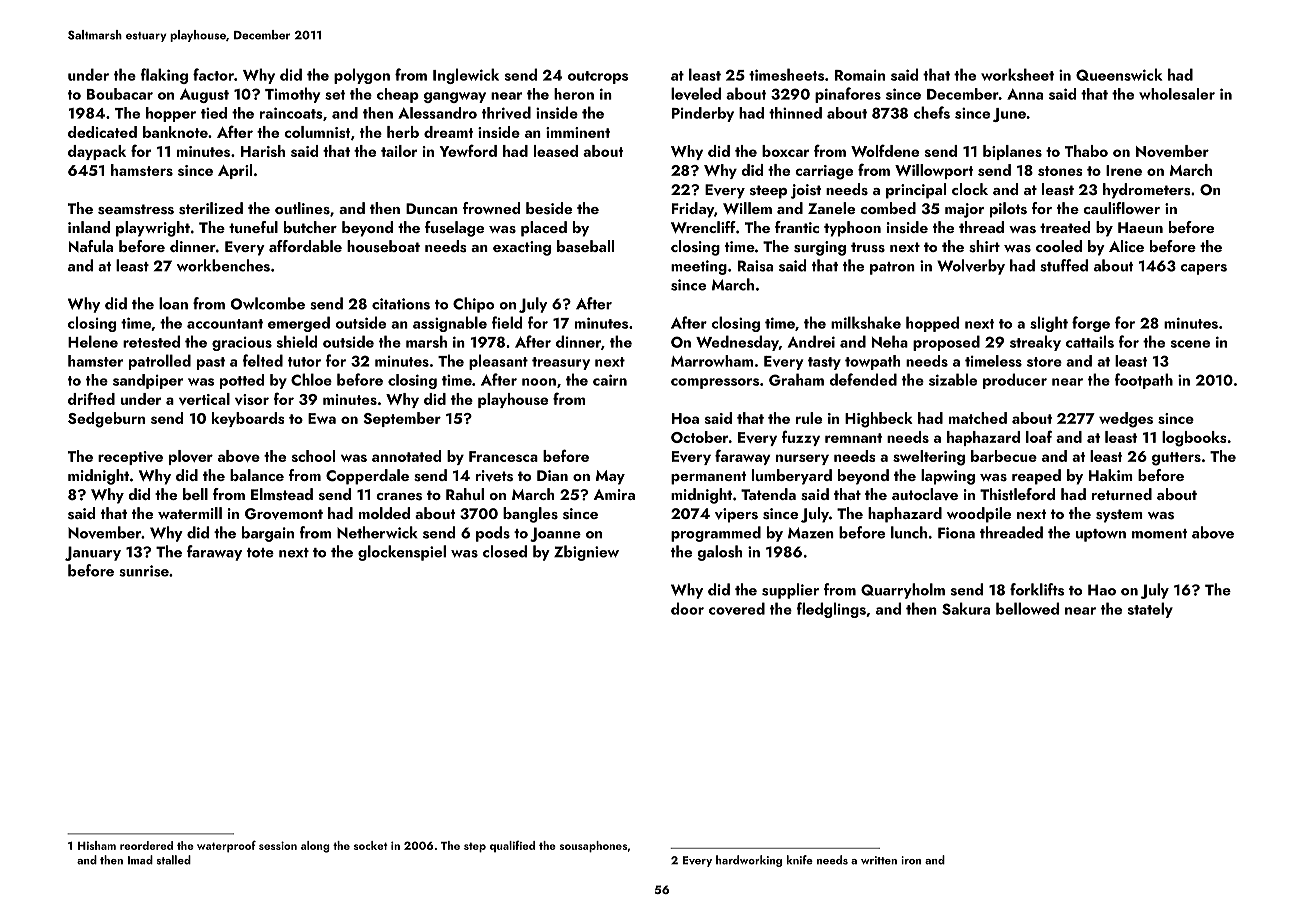 The width and height of the screenshot is (1308, 924). I want to click on noon, so click(539, 382).
